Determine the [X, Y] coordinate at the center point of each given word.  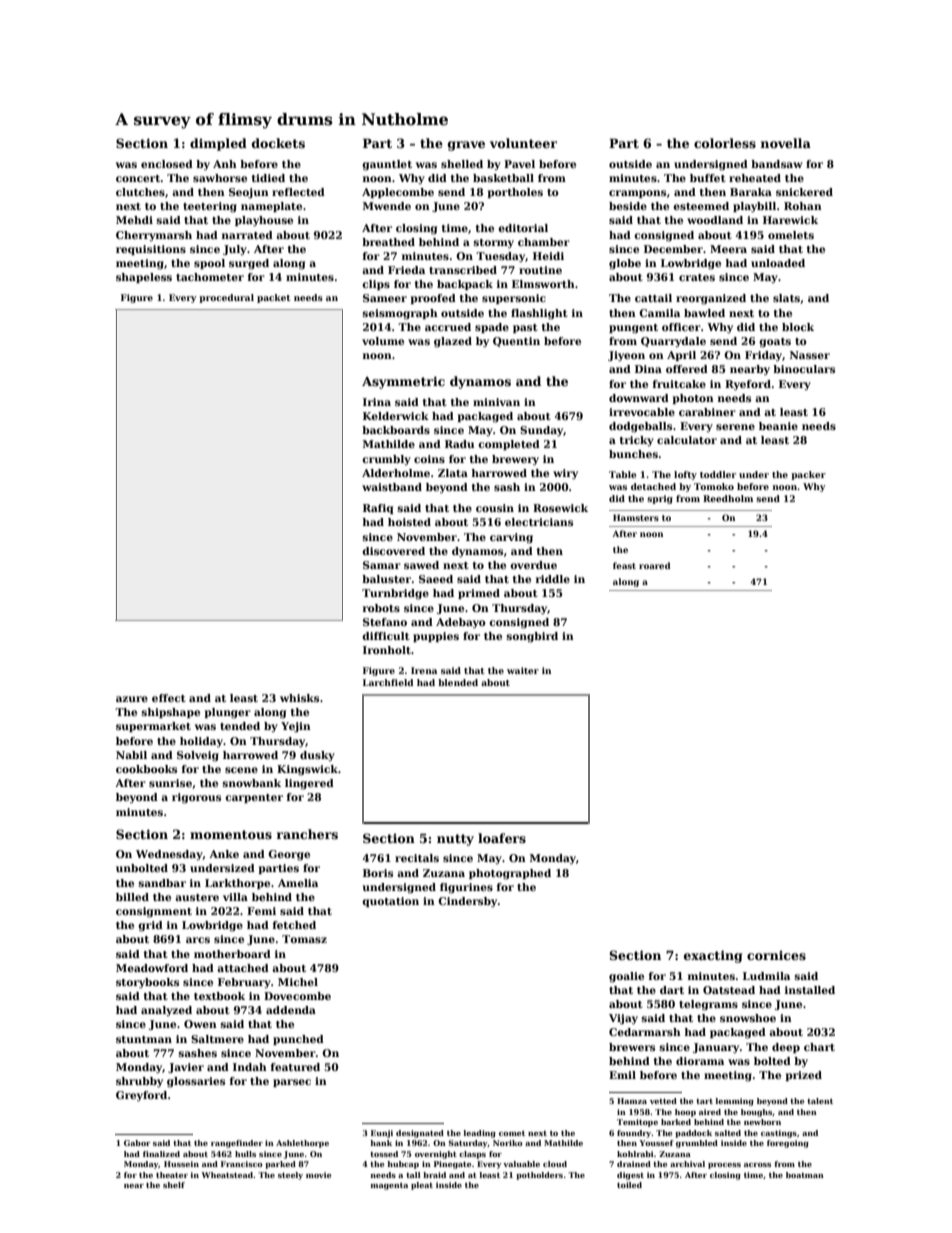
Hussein [181, 1164]
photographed [510, 874]
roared [655, 565]
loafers [502, 838]
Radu [459, 444]
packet [274, 298]
